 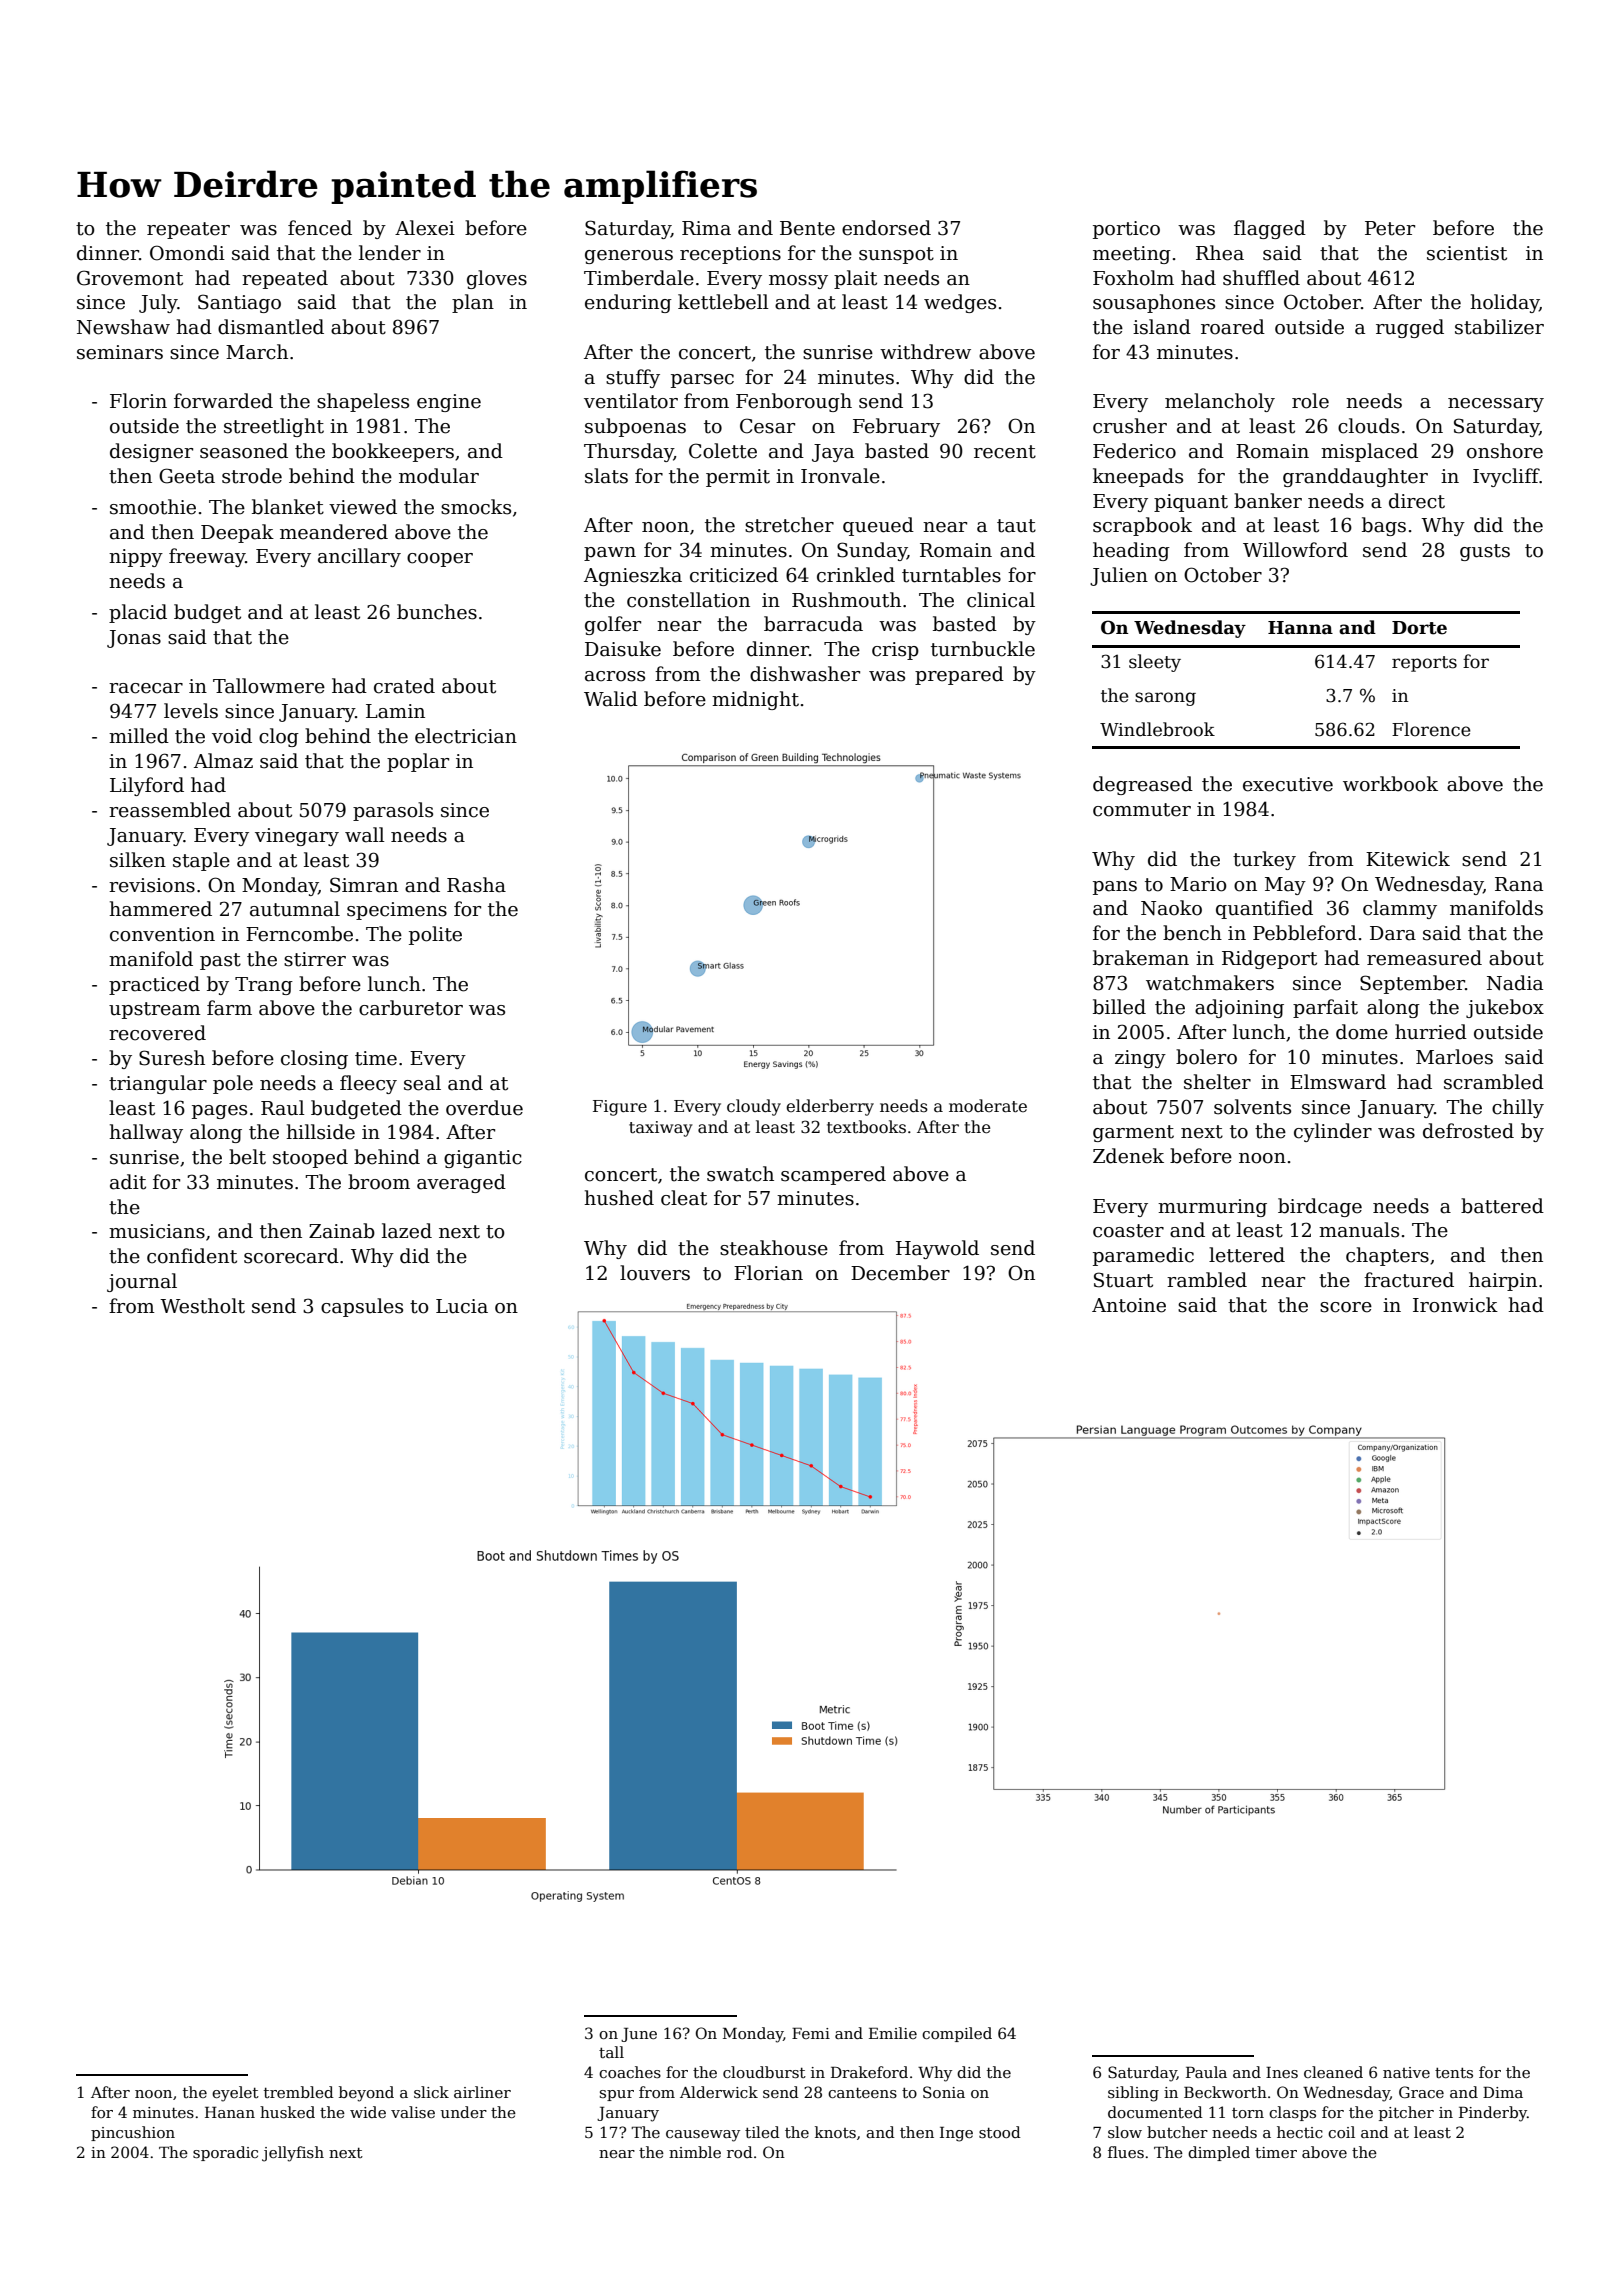 I want to click on Westholt, so click(x=202, y=1306).
